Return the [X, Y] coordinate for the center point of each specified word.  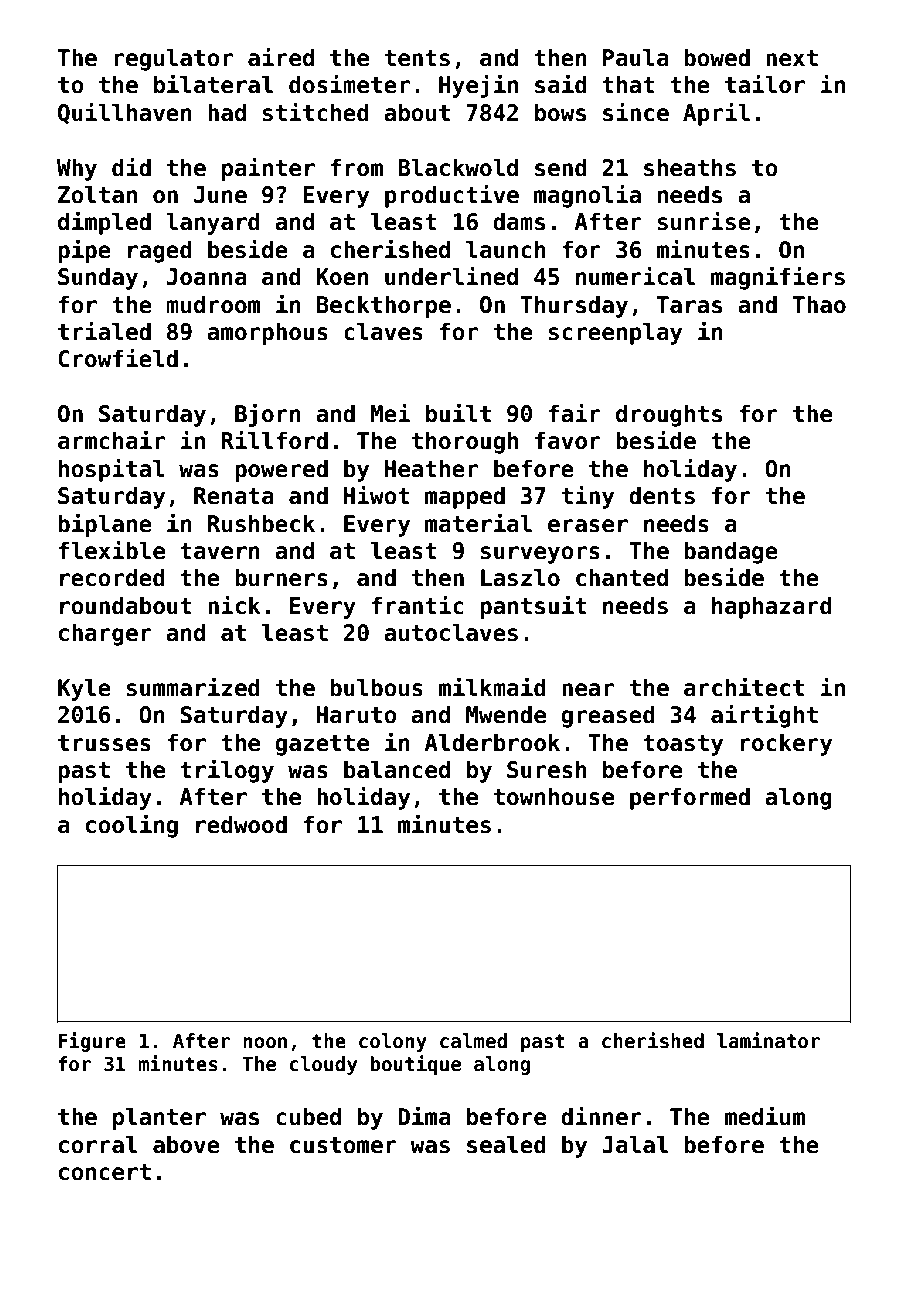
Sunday [98, 278]
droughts [669, 415]
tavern [220, 551]
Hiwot [377, 495]
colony [393, 1042]
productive [452, 196]
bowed [717, 57]
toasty [683, 745]
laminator [768, 1040]
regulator [173, 59]
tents [417, 58]
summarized [193, 687]
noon [265, 1043]
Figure [92, 1042]
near [588, 690]
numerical [635, 276]
